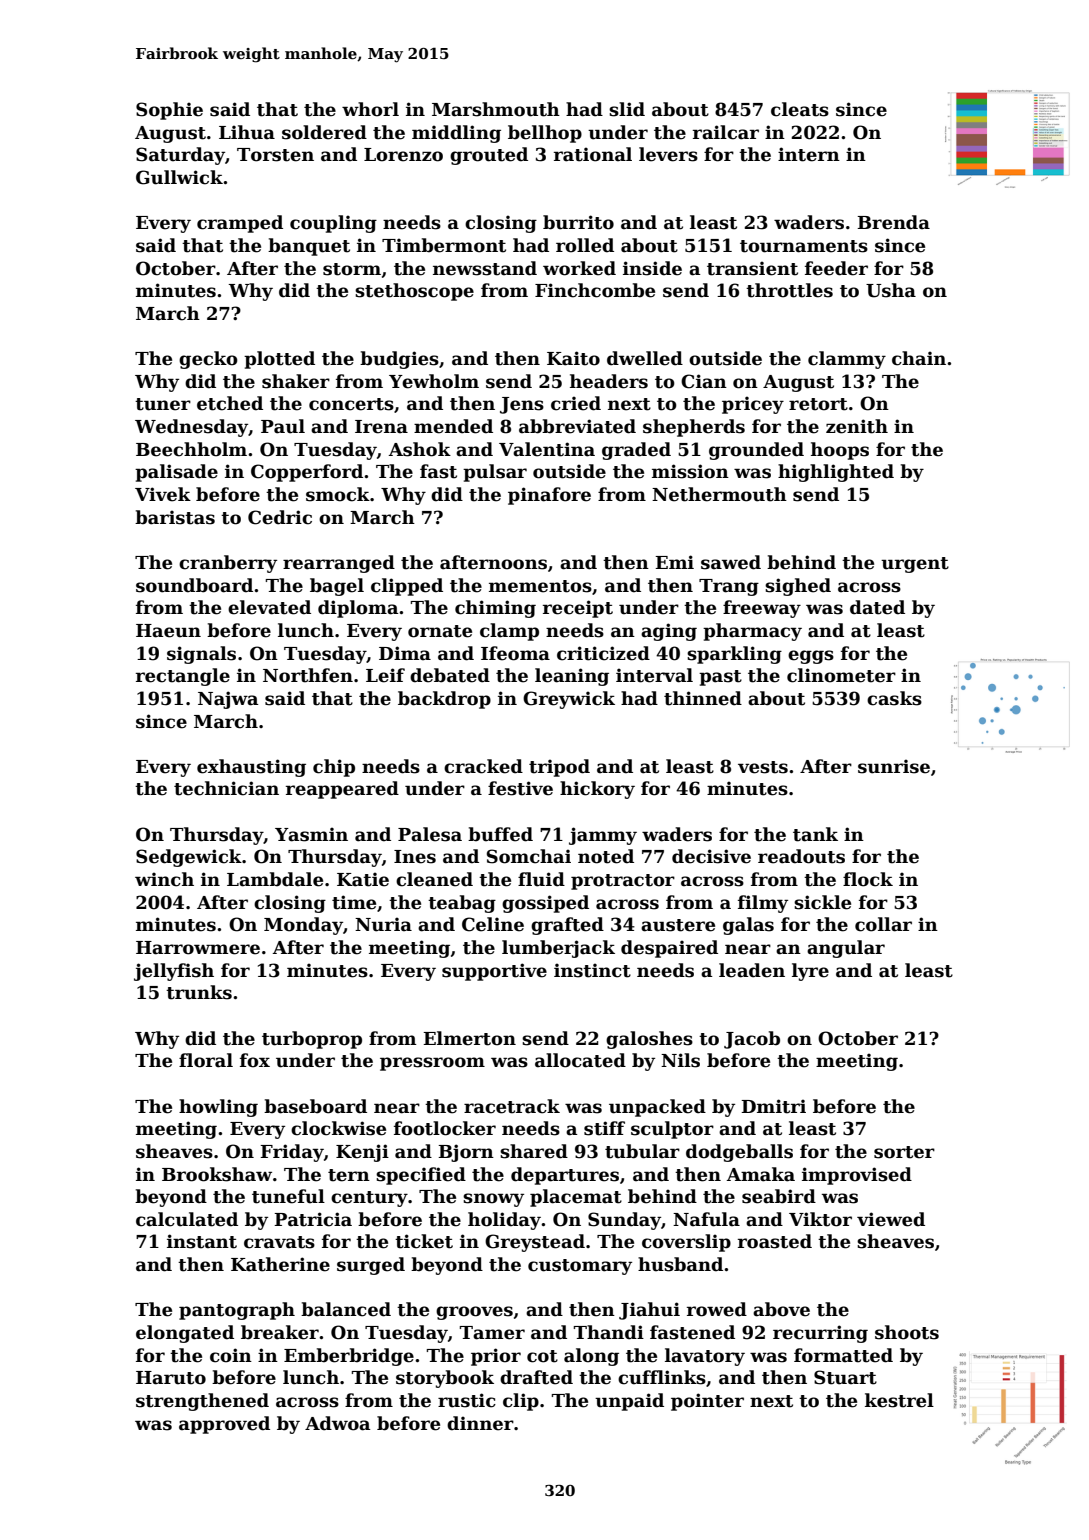 This document has width=1089, height=1540. Describe the element at coordinates (818, 404) in the document. I see `retort` at that location.
